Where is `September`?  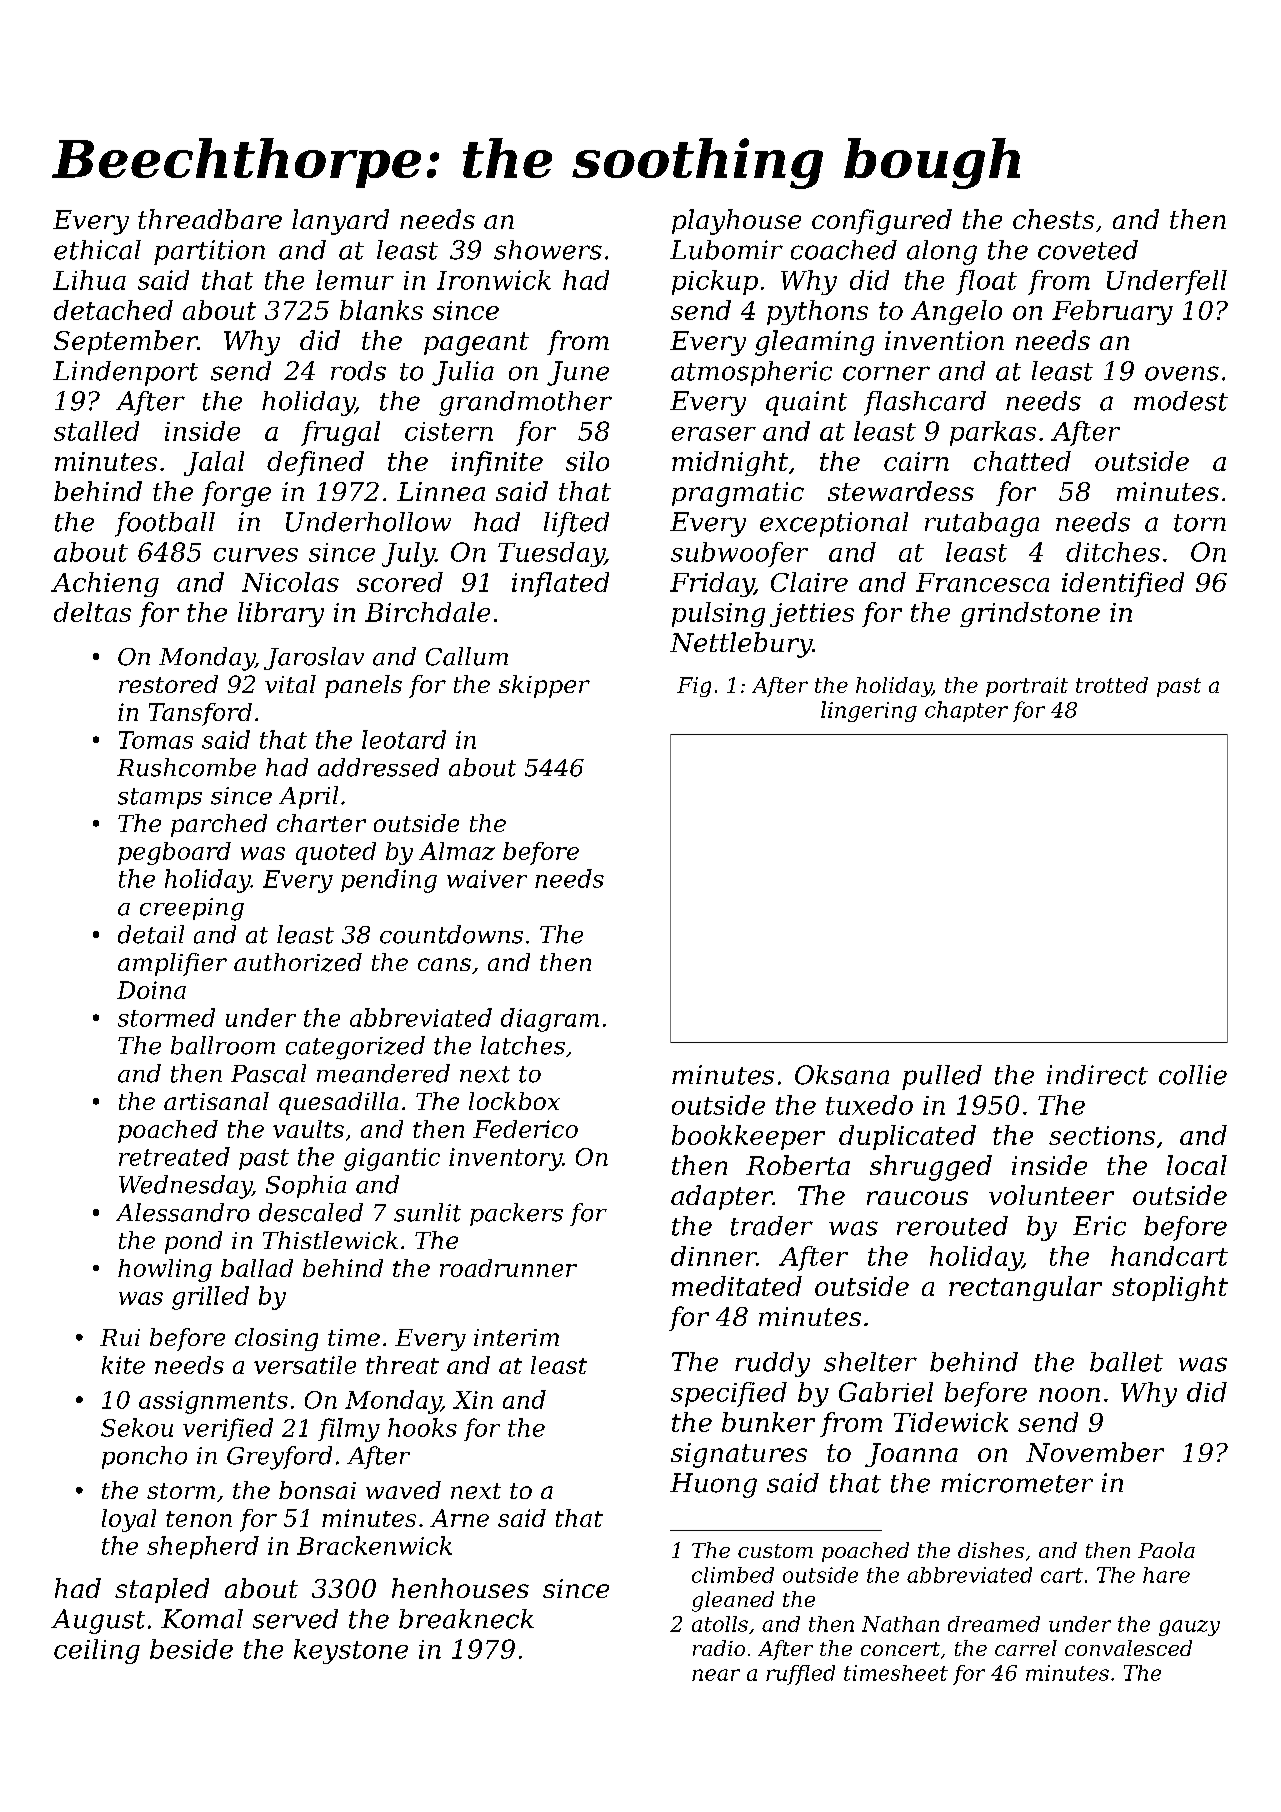 September is located at coordinates (125, 342).
